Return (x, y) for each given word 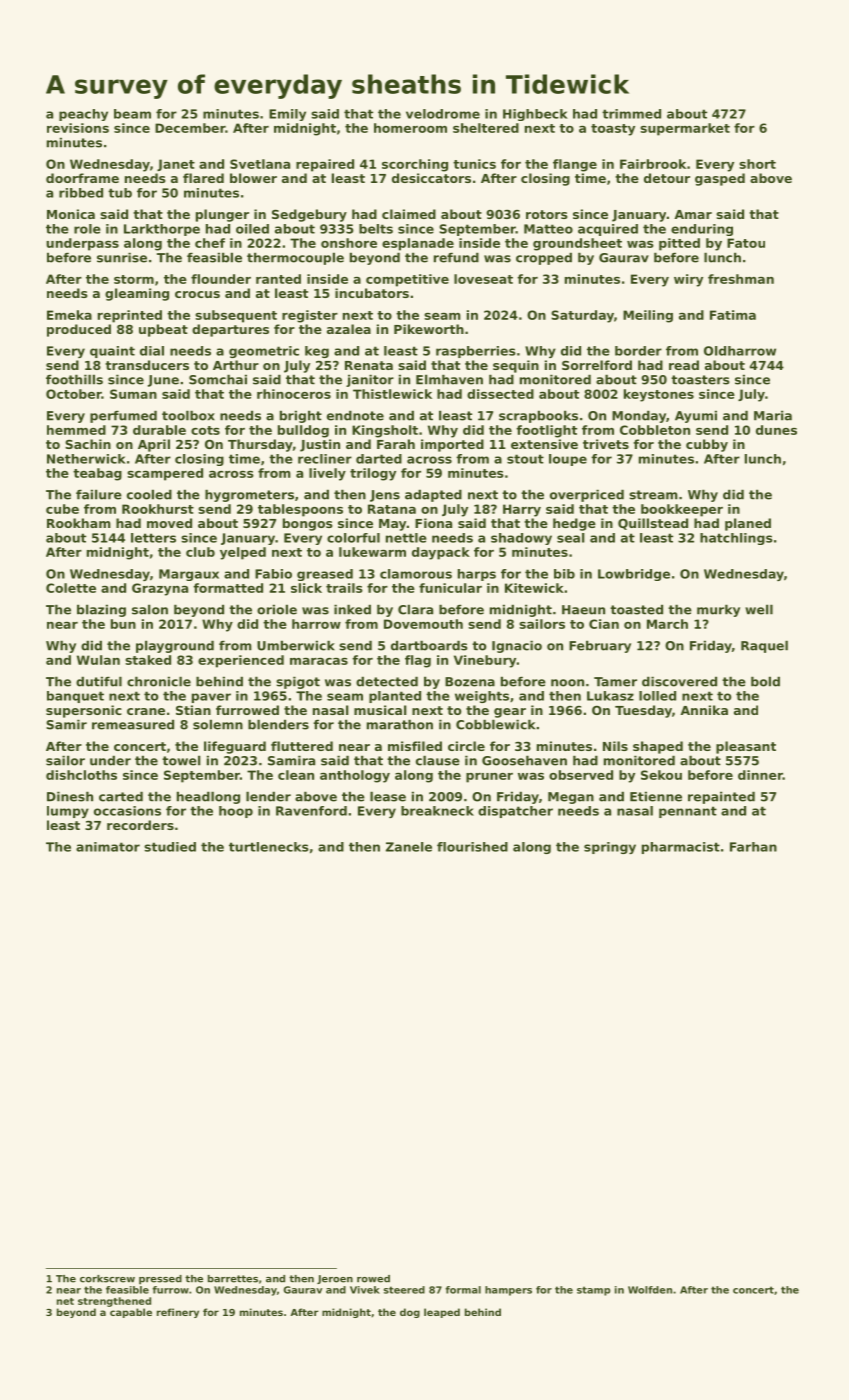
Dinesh (70, 796)
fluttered (302, 746)
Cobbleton (655, 430)
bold (765, 681)
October (74, 394)
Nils (615, 746)
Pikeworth (429, 329)
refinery (178, 1313)
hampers (508, 1291)
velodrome (443, 114)
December (190, 128)
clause (438, 760)
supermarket (685, 129)
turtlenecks (269, 847)
